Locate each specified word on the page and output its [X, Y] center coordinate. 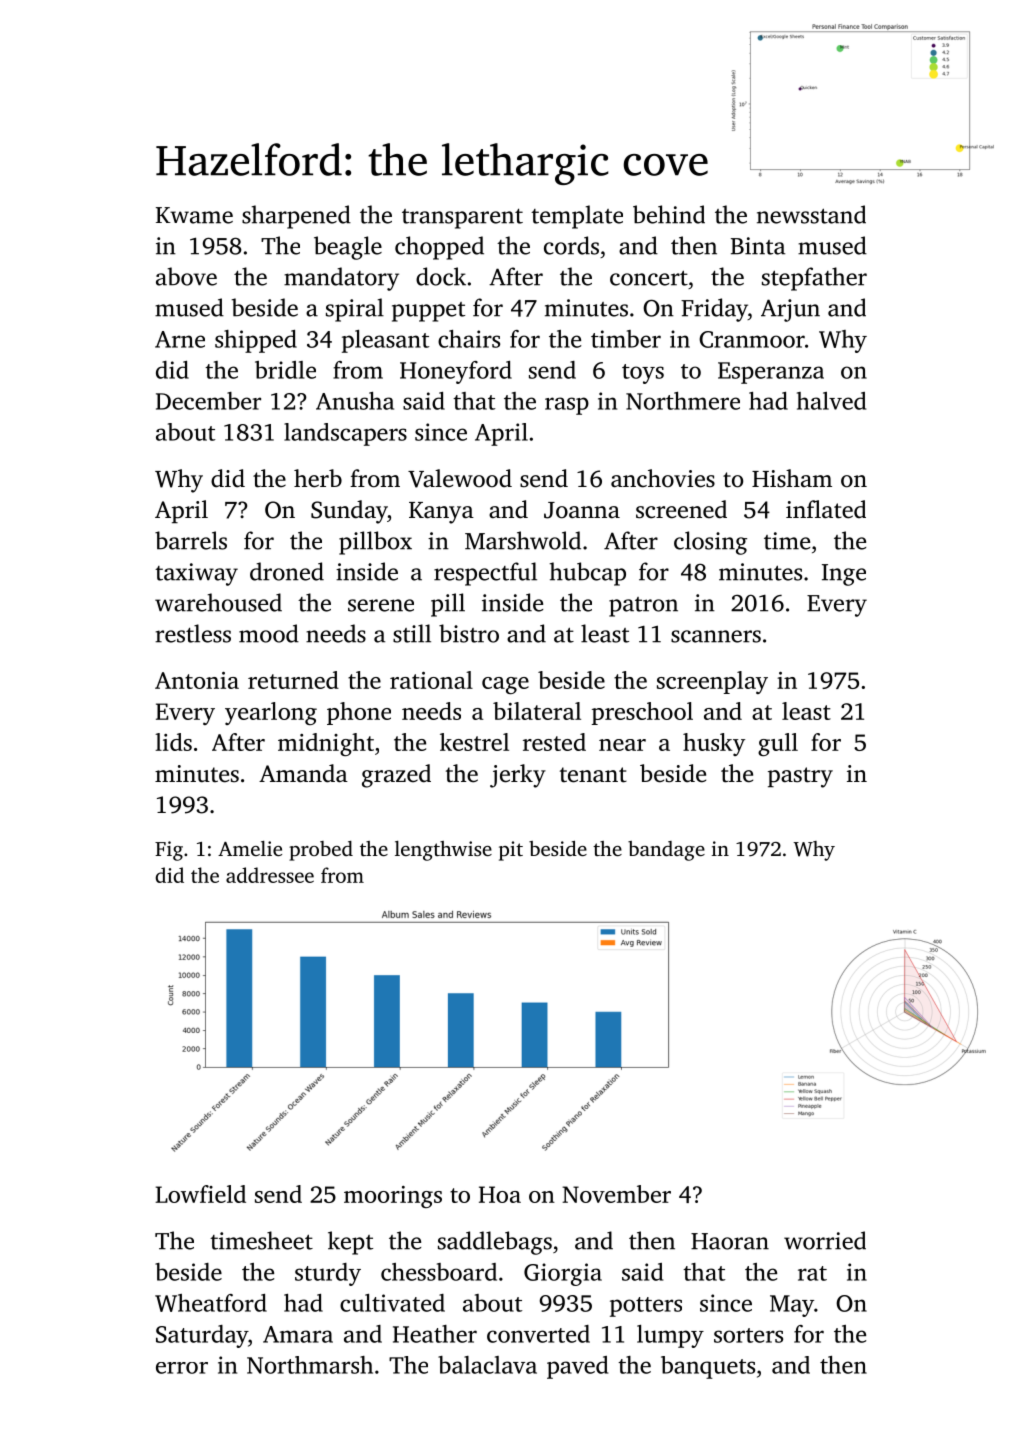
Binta [758, 246]
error [182, 1368]
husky [714, 744]
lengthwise [443, 851]
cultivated [392, 1303]
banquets [708, 1367]
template [577, 217]
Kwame [194, 215]
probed [321, 851]
